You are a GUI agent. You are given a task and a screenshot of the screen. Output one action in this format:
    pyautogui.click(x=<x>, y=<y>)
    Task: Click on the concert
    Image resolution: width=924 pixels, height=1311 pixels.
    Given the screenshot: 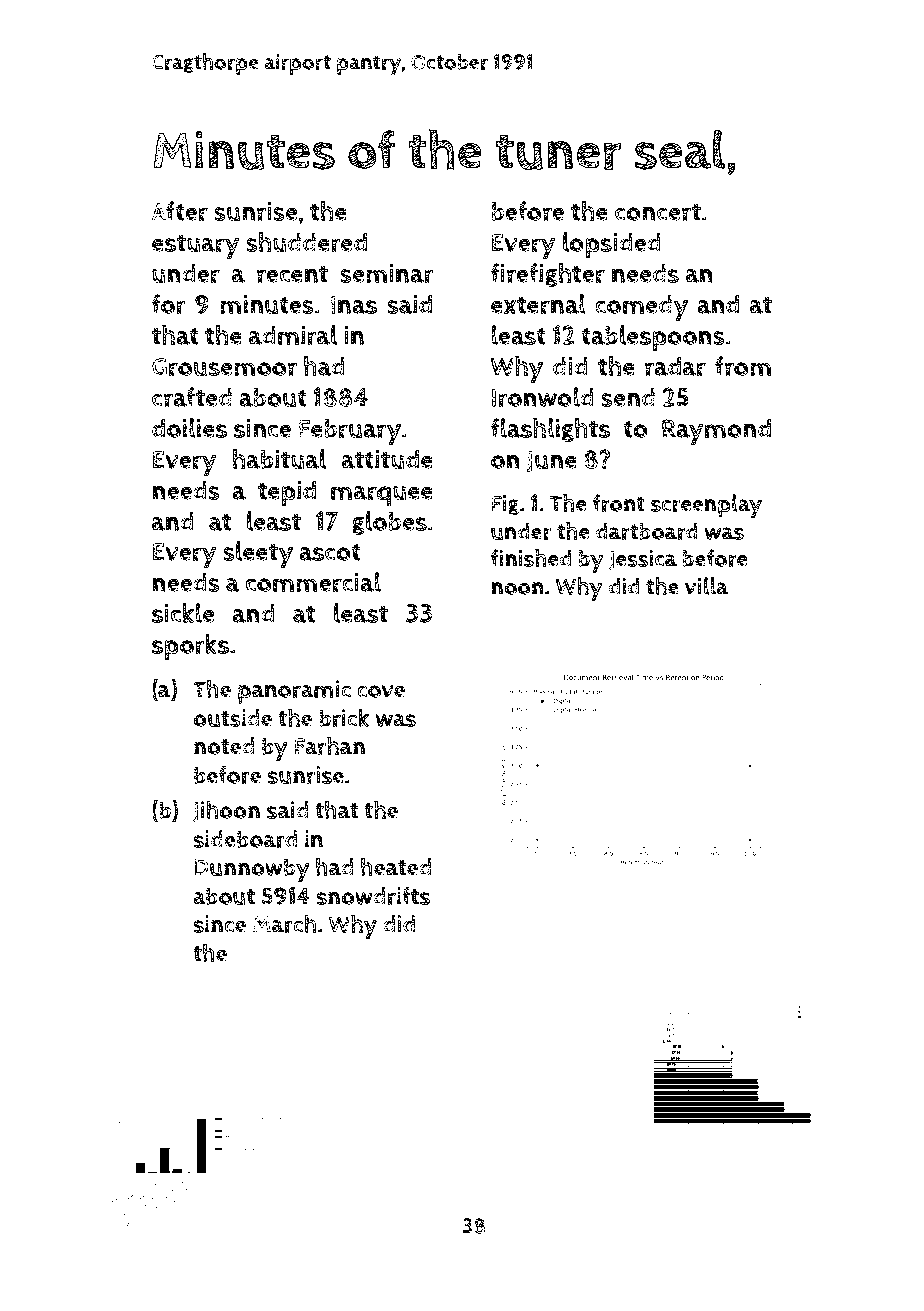 What is the action you would take?
    pyautogui.click(x=658, y=212)
